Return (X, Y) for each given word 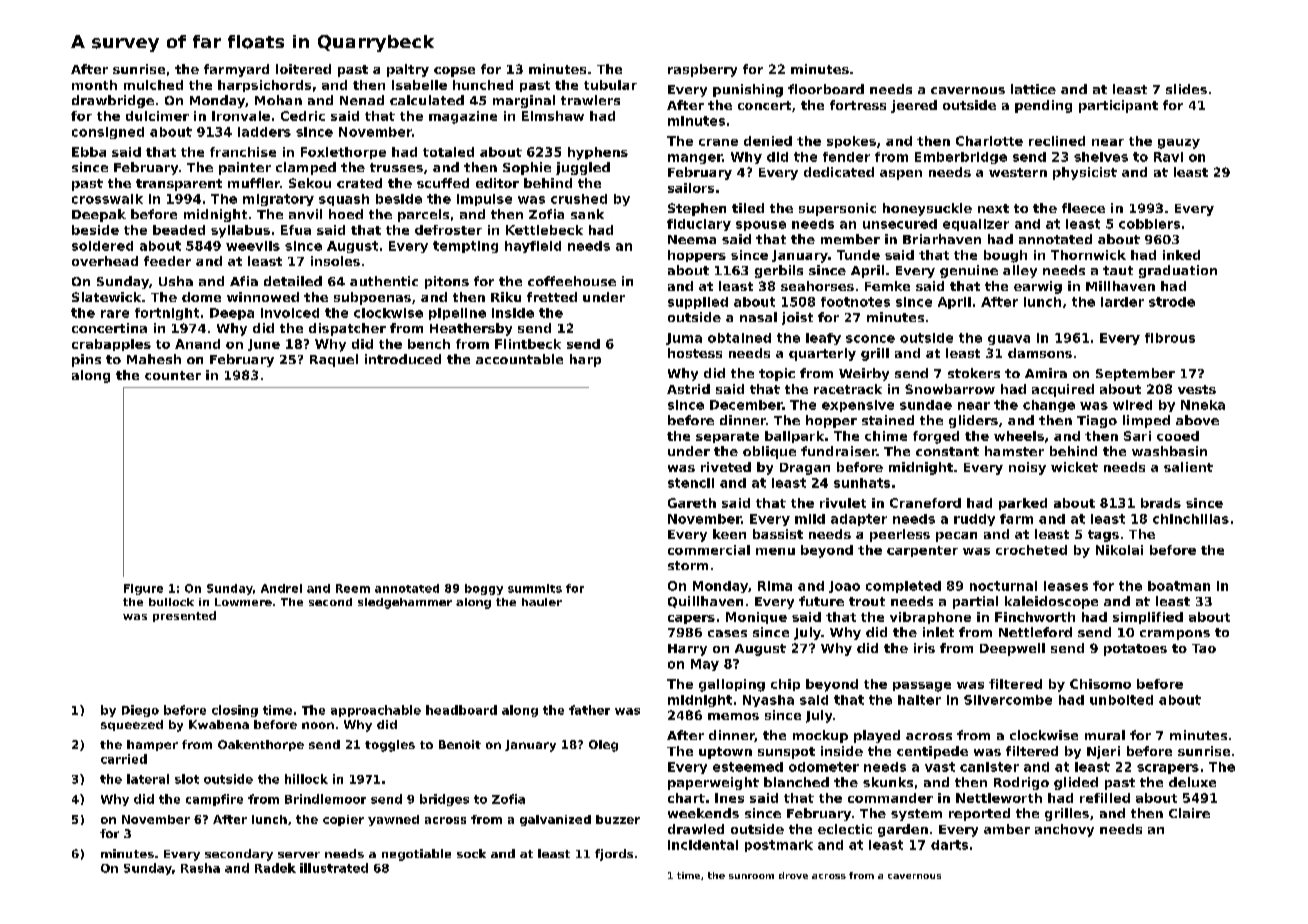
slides (1186, 89)
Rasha (200, 868)
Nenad (362, 100)
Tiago (1097, 421)
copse (454, 72)
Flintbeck (528, 344)
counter (173, 375)
